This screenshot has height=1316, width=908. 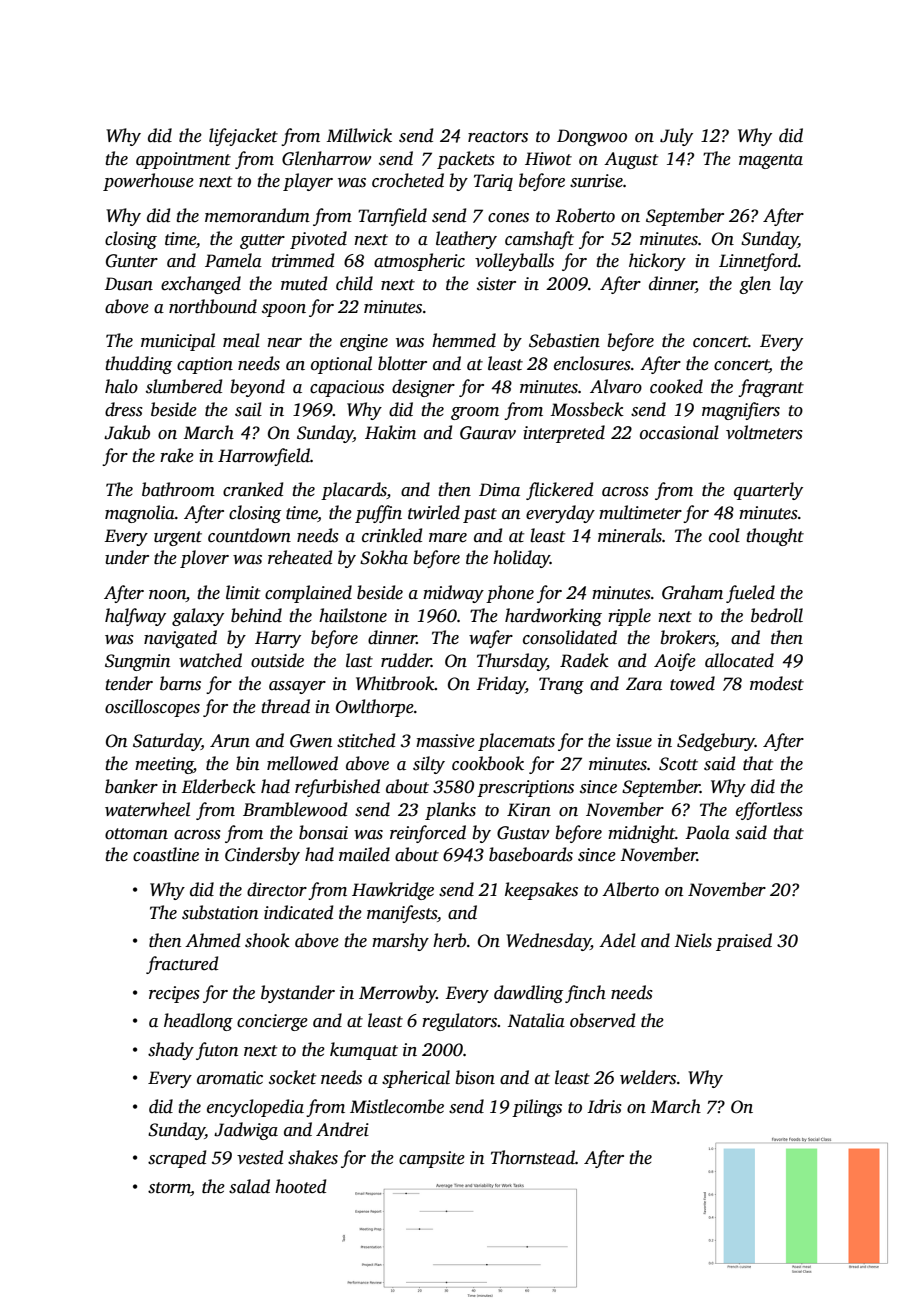 I want to click on quarterly, so click(x=768, y=491).
